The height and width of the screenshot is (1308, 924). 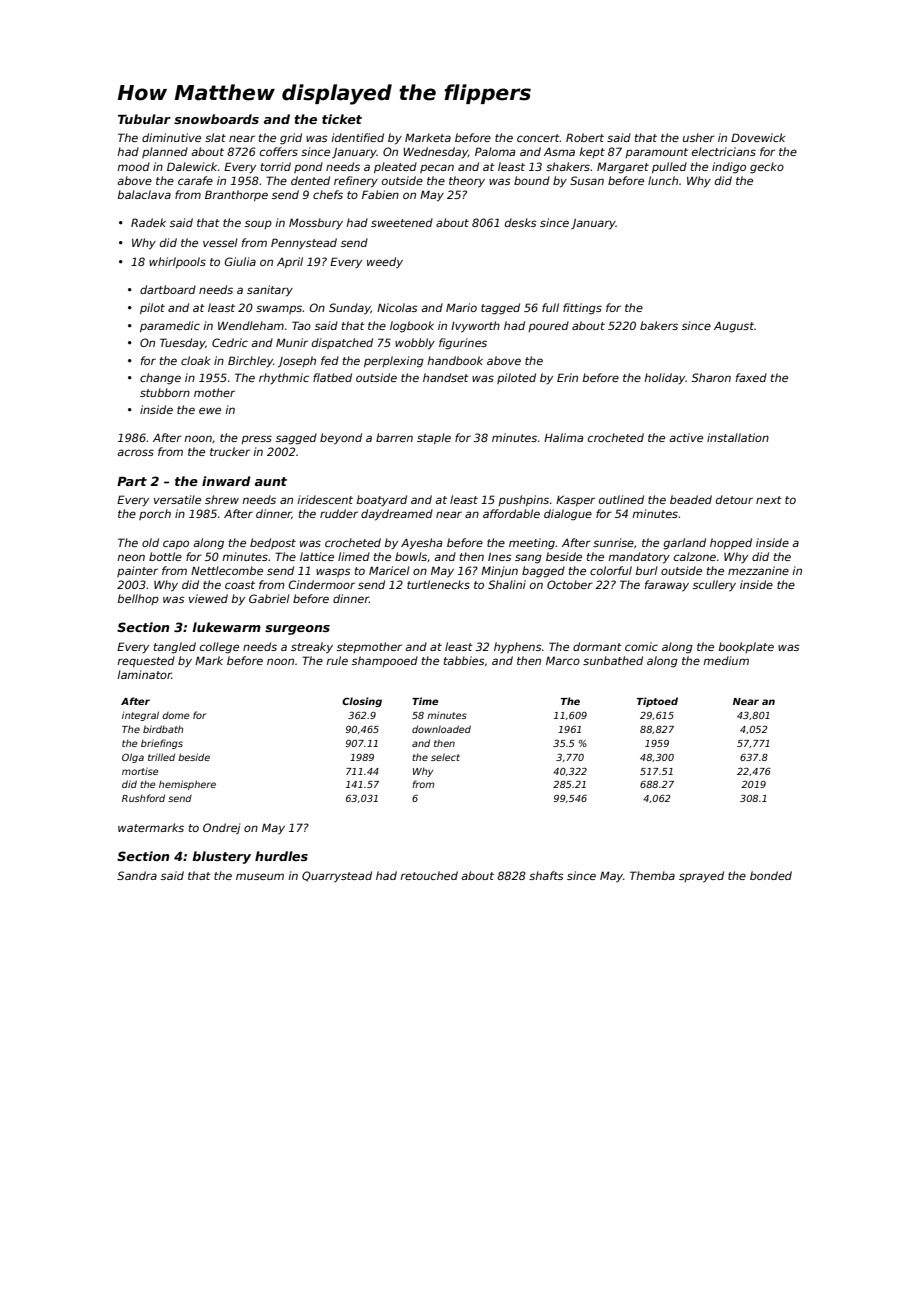 What do you see at coordinates (160, 379) in the screenshot?
I see `change` at bounding box center [160, 379].
